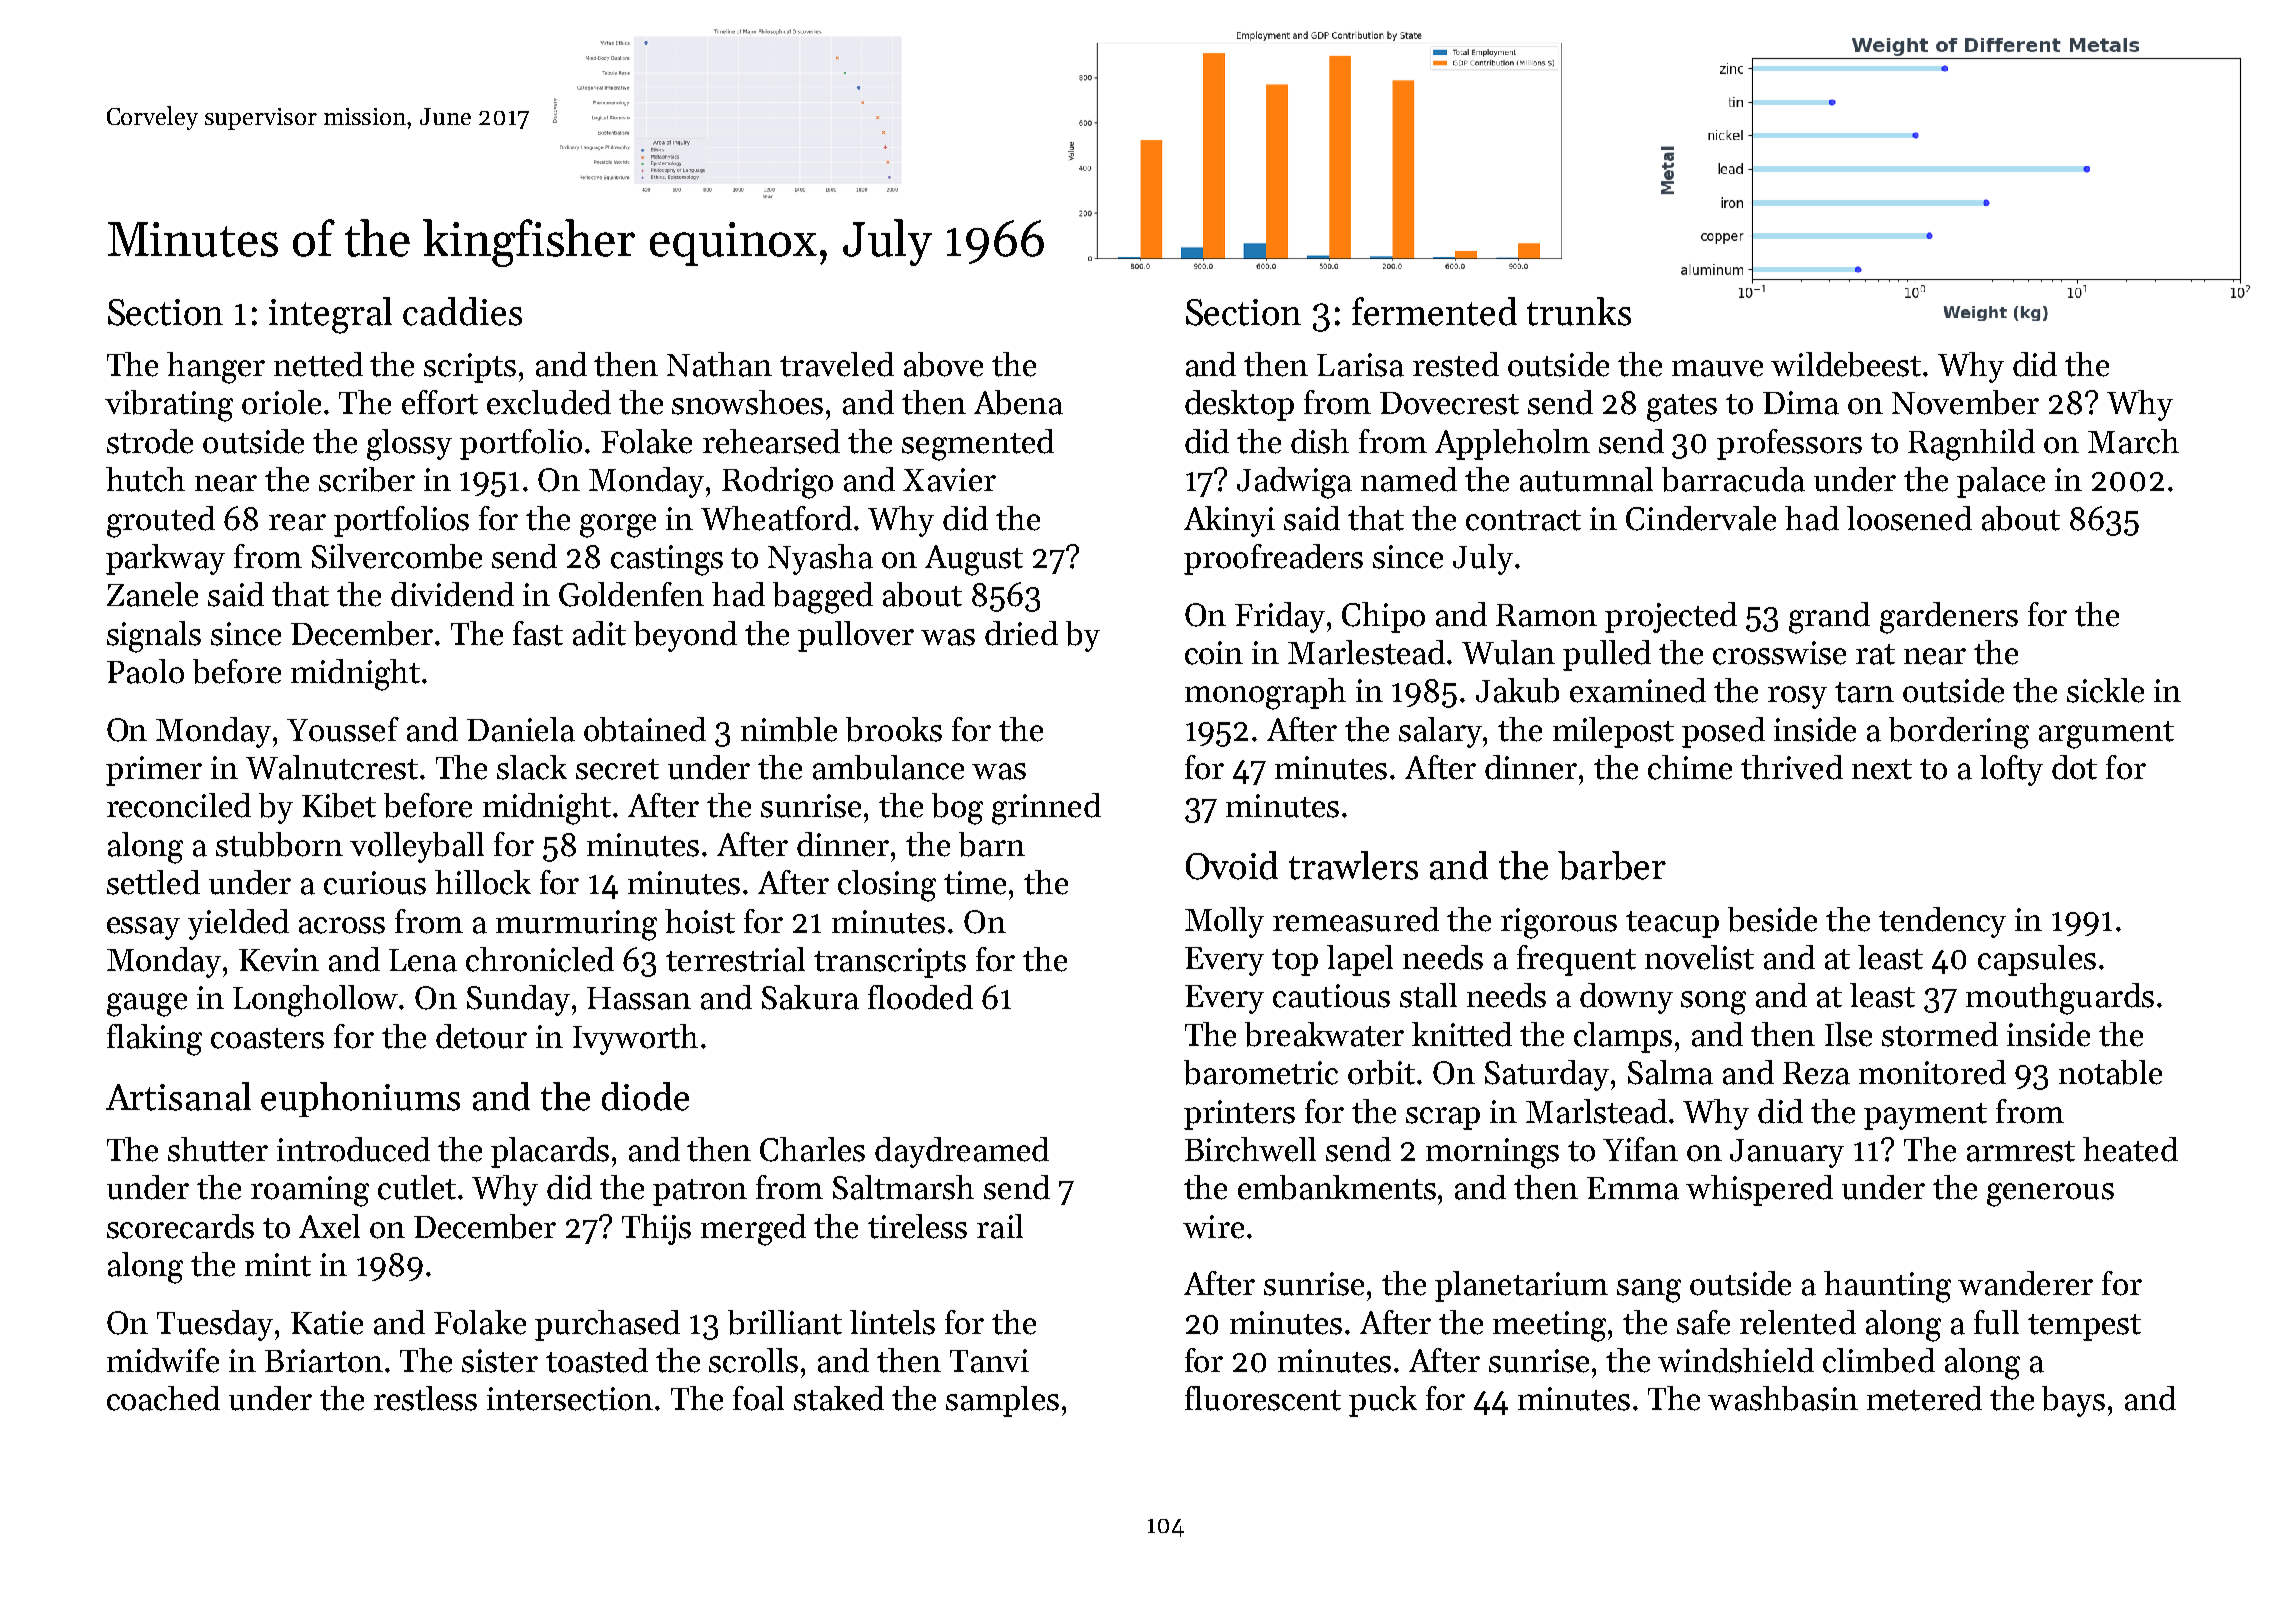 This screenshot has width=2292, height=1620. Describe the element at coordinates (1792, 767) in the screenshot. I see `thrived` at that location.
